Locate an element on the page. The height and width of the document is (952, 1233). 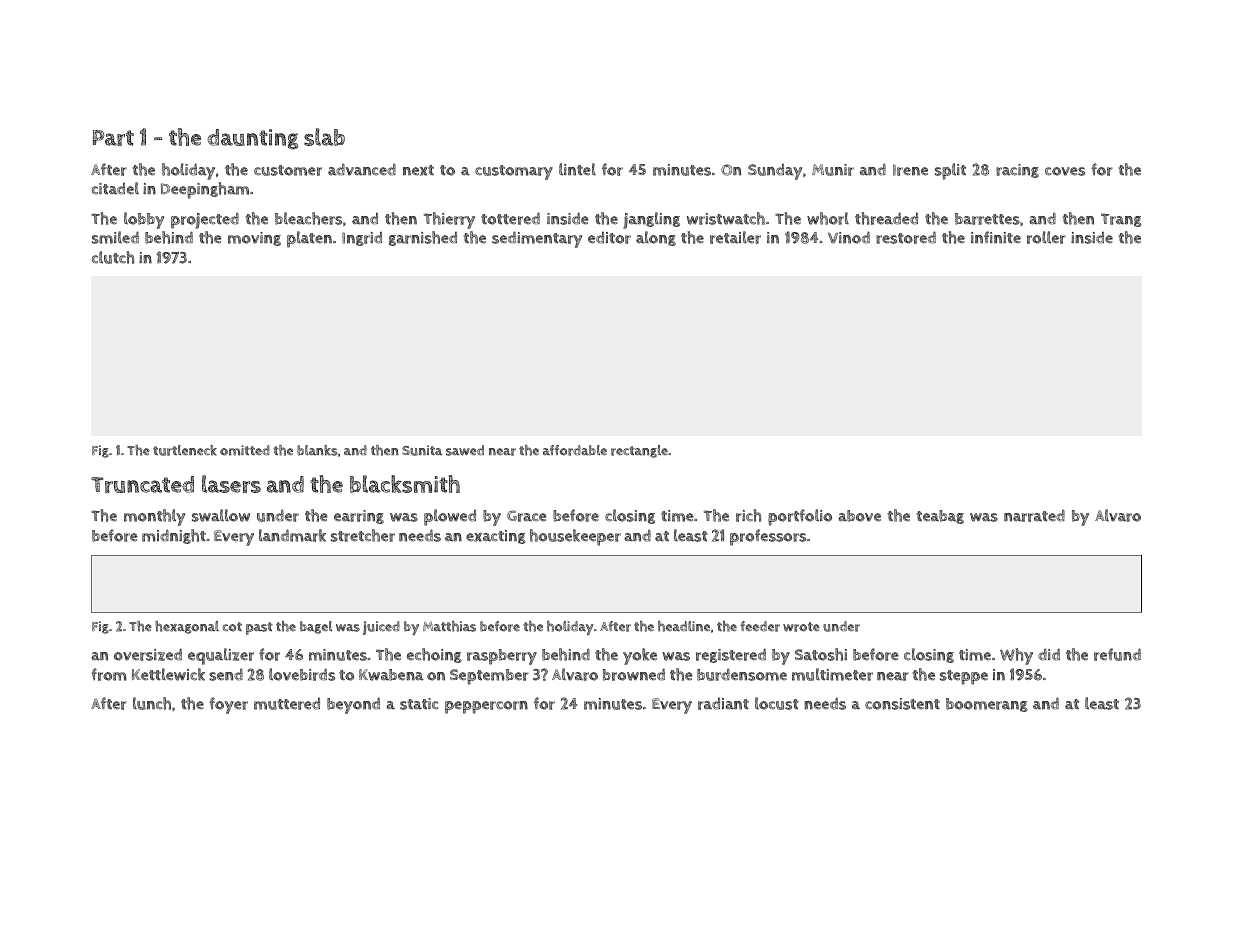
clutch is located at coordinates (113, 257).
